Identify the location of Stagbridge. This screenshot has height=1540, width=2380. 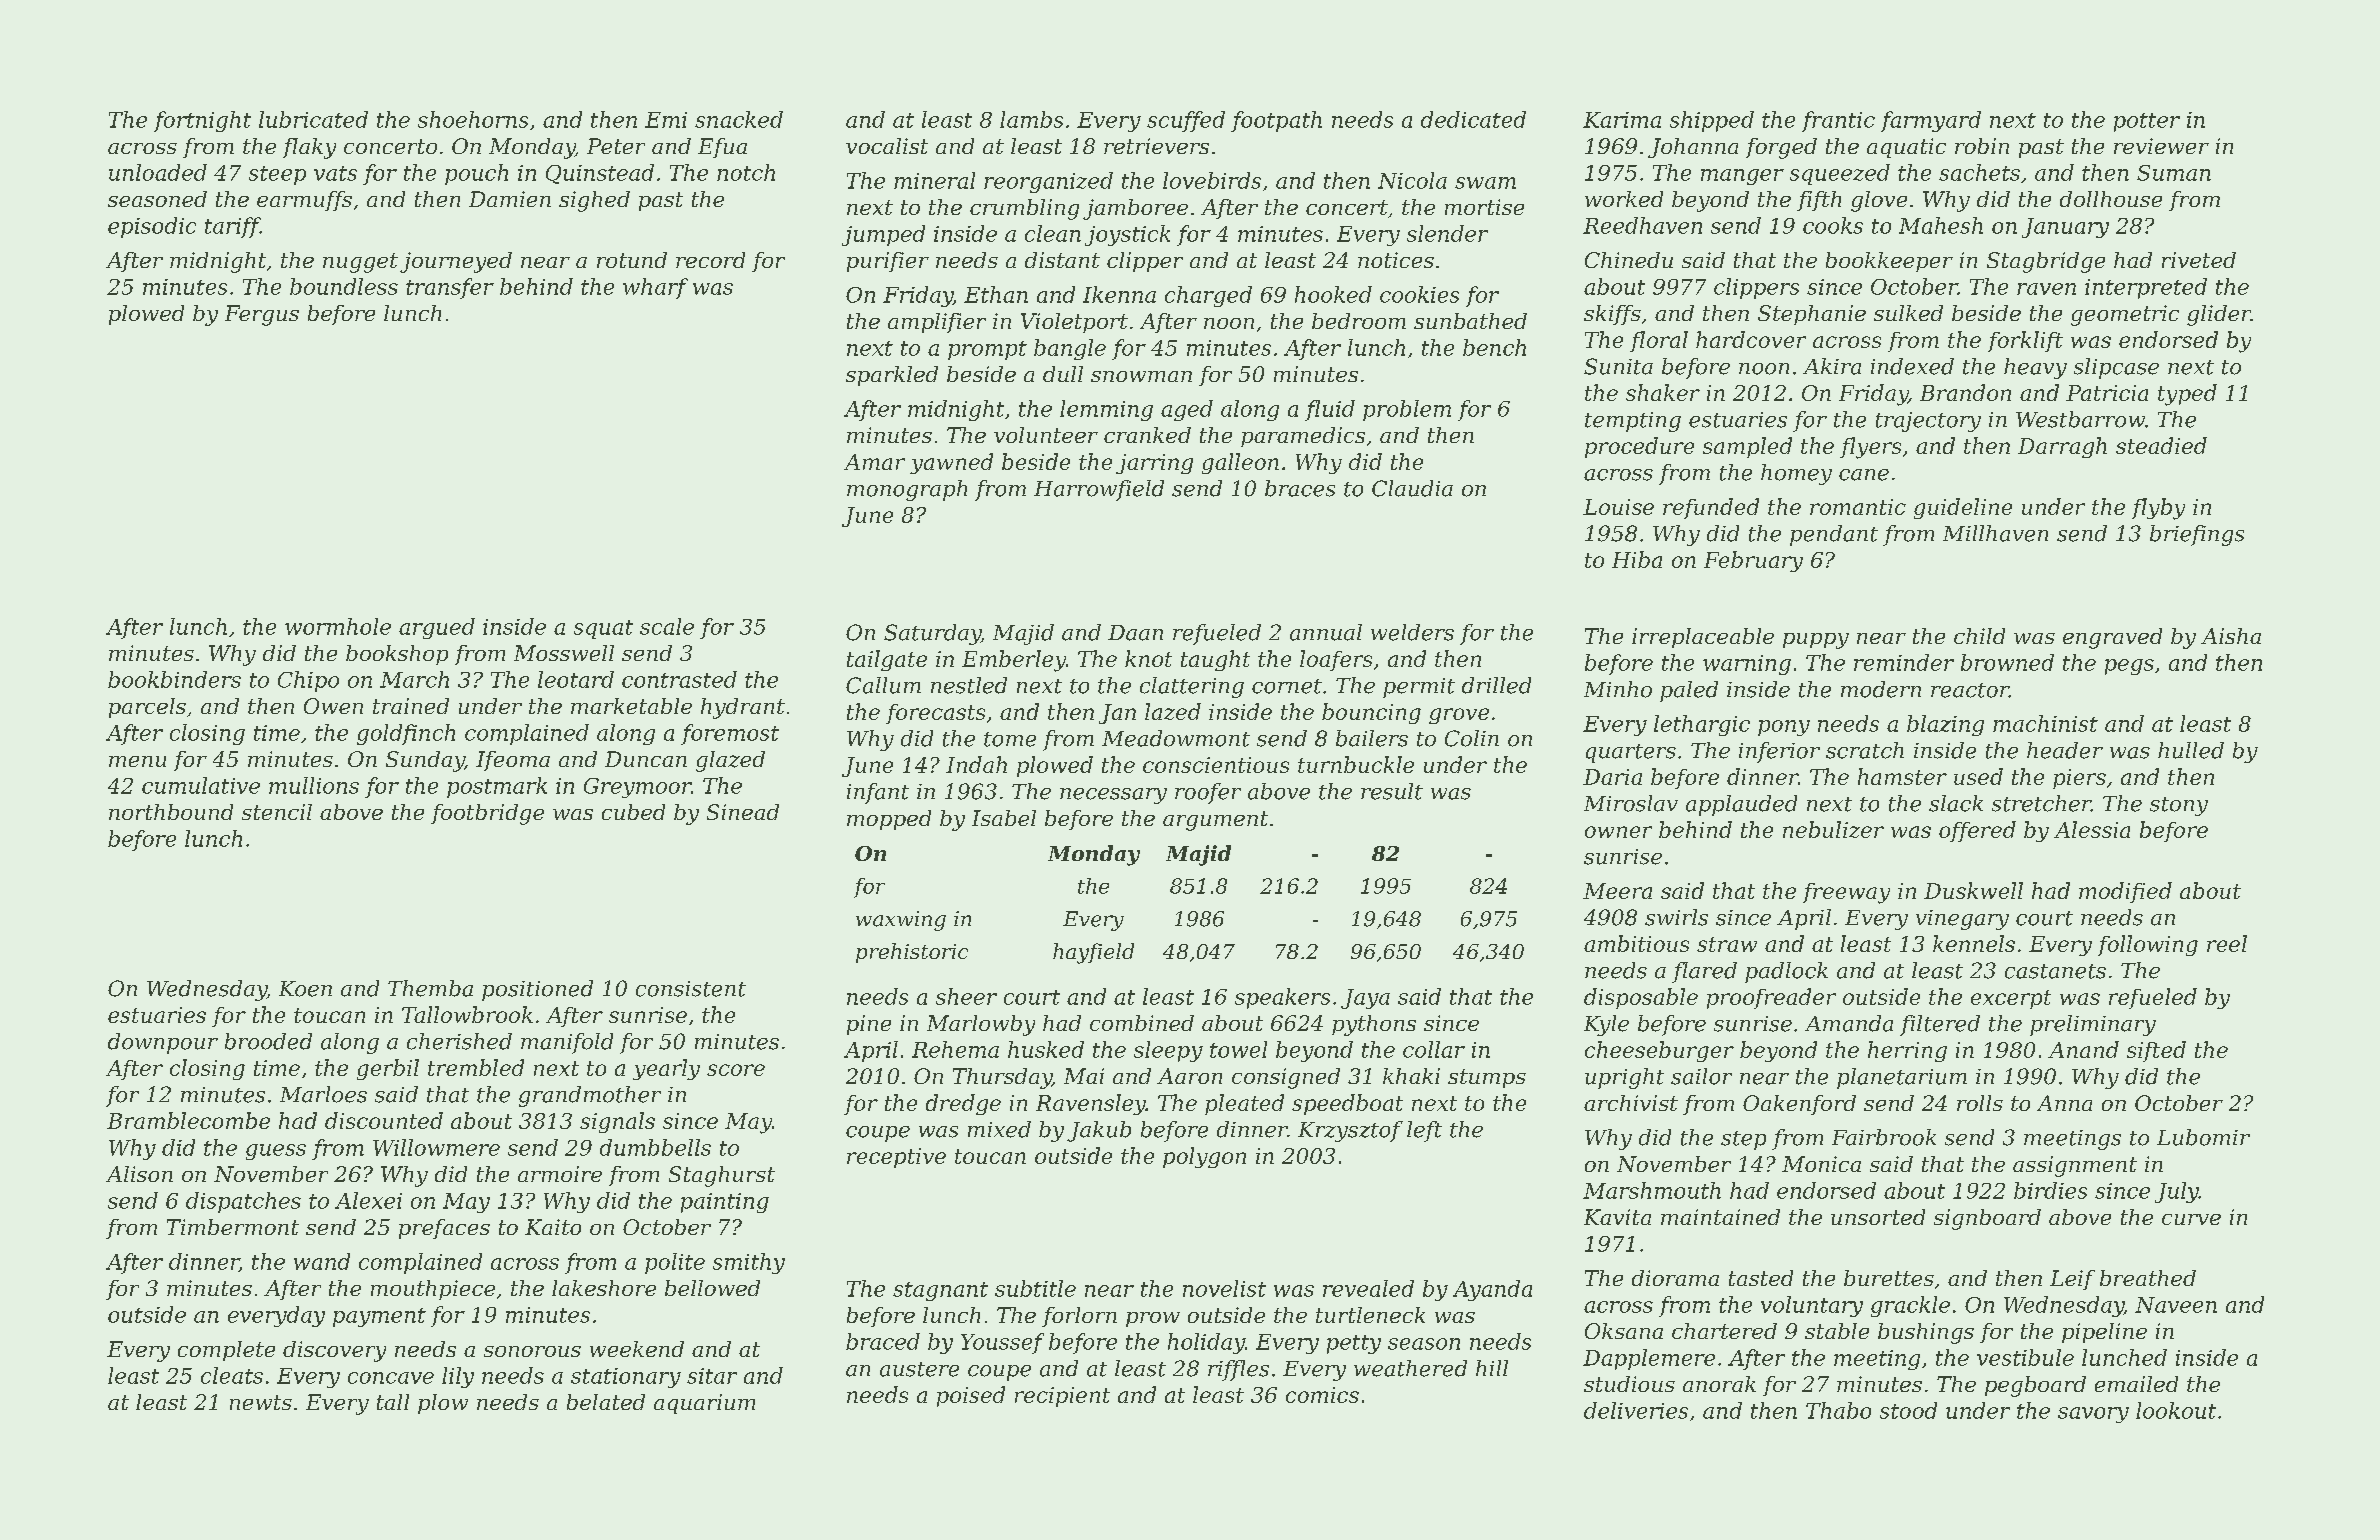
(2046, 262).
